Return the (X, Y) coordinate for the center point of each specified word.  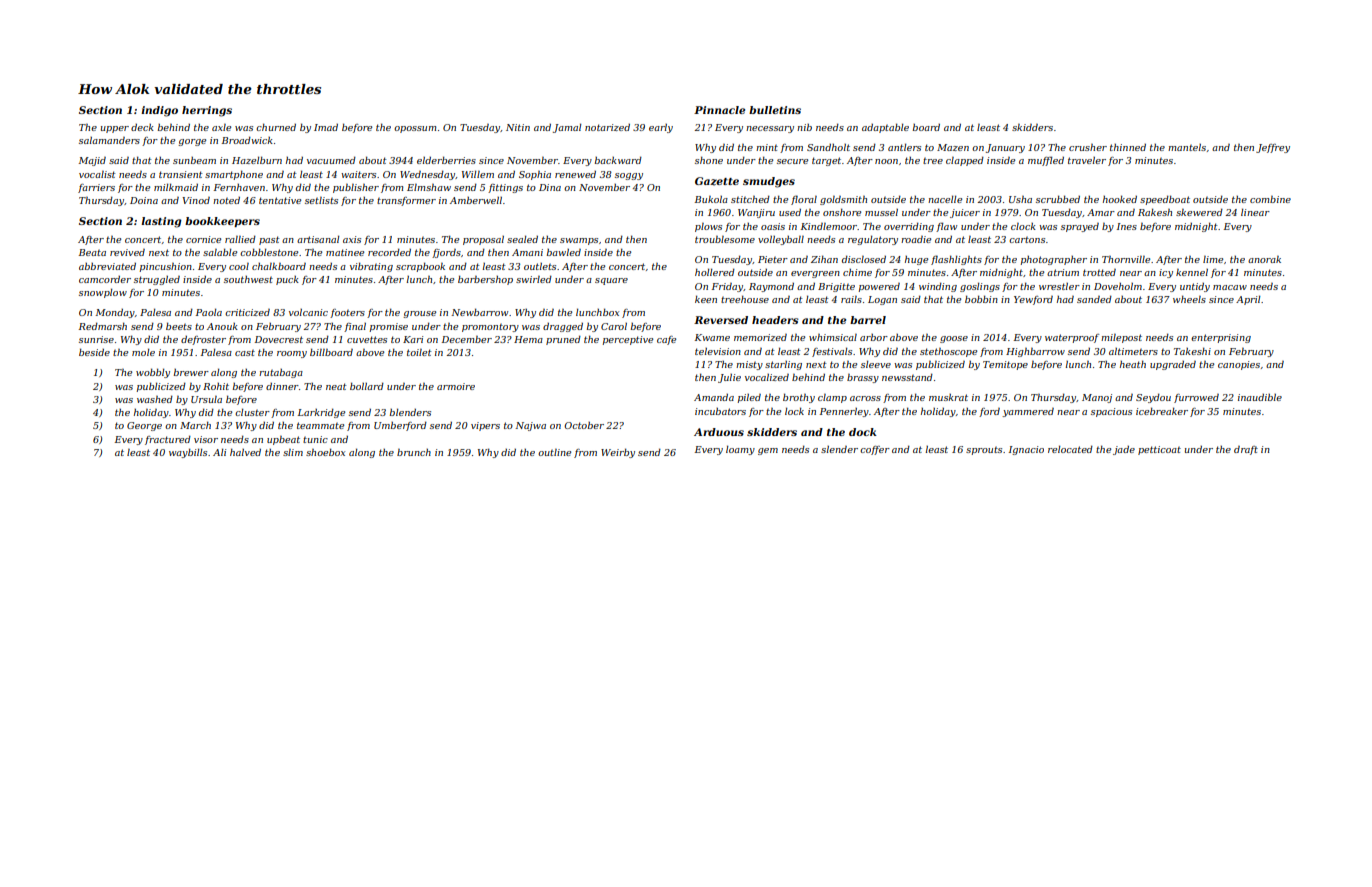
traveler (1087, 160)
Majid (92, 161)
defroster (203, 340)
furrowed (1196, 398)
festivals (832, 352)
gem (768, 451)
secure (792, 161)
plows (708, 227)
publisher (356, 188)
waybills (188, 453)
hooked (1120, 199)
